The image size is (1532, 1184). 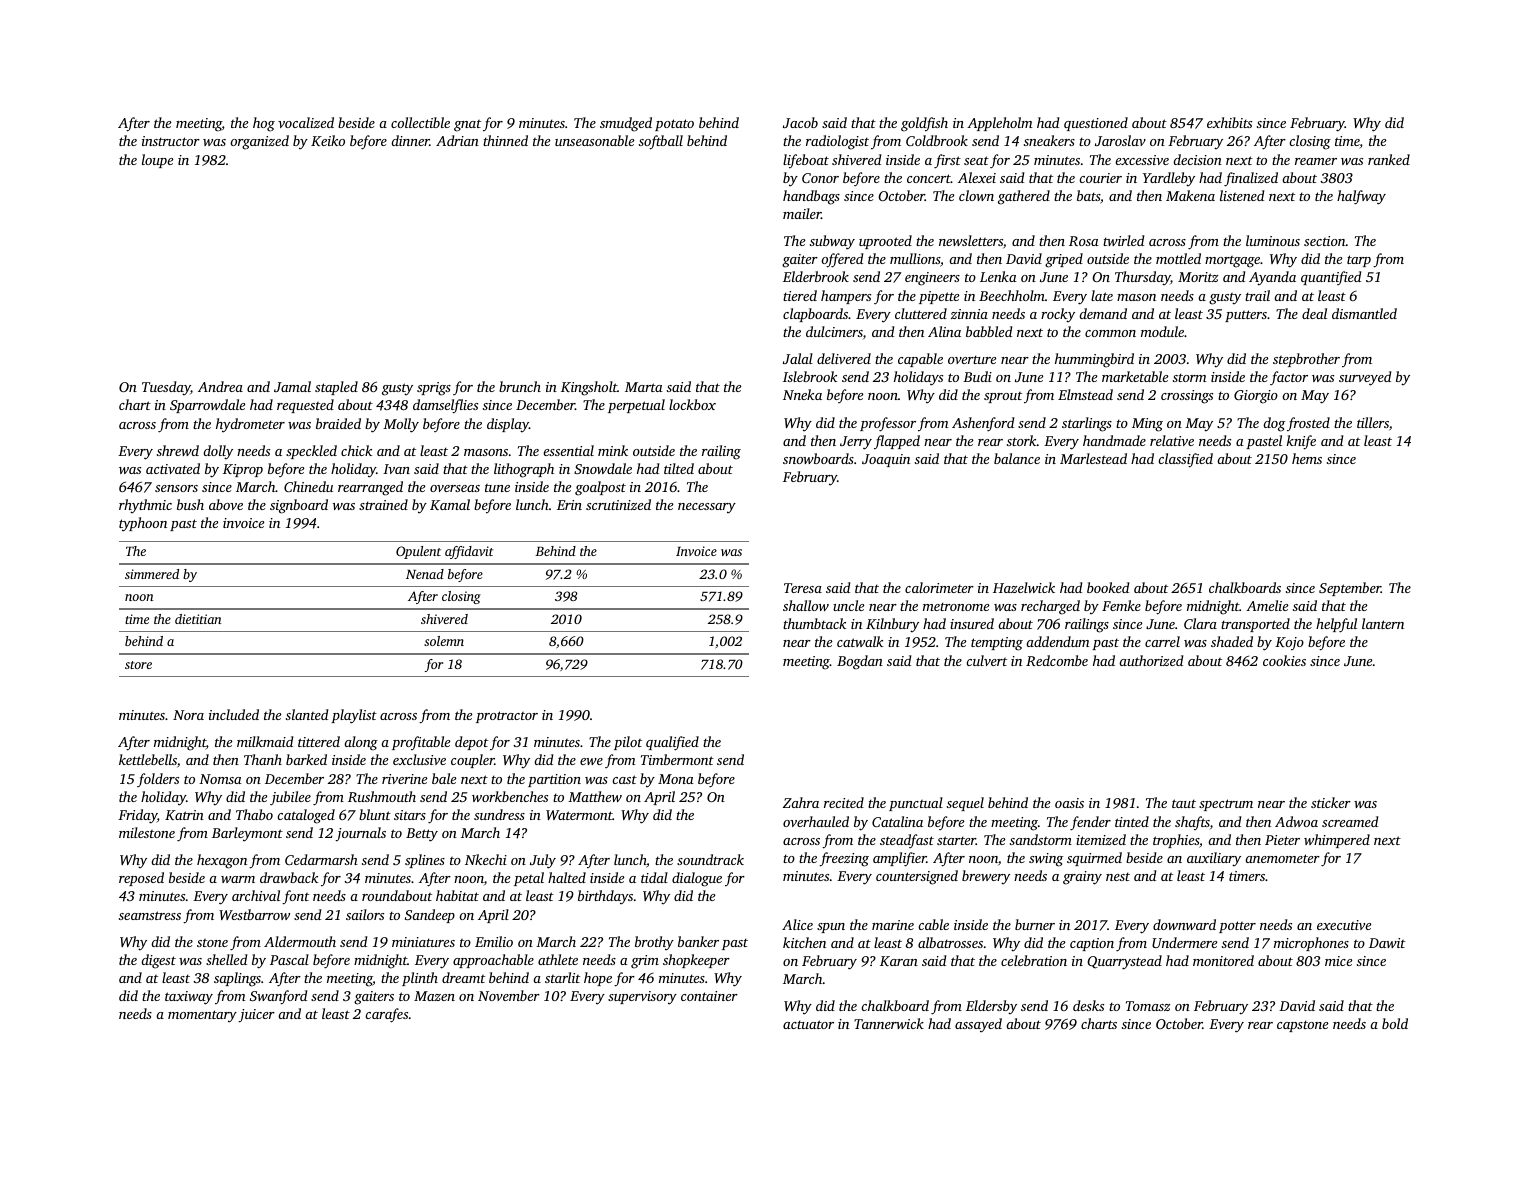 I want to click on authorized, so click(x=1151, y=660).
